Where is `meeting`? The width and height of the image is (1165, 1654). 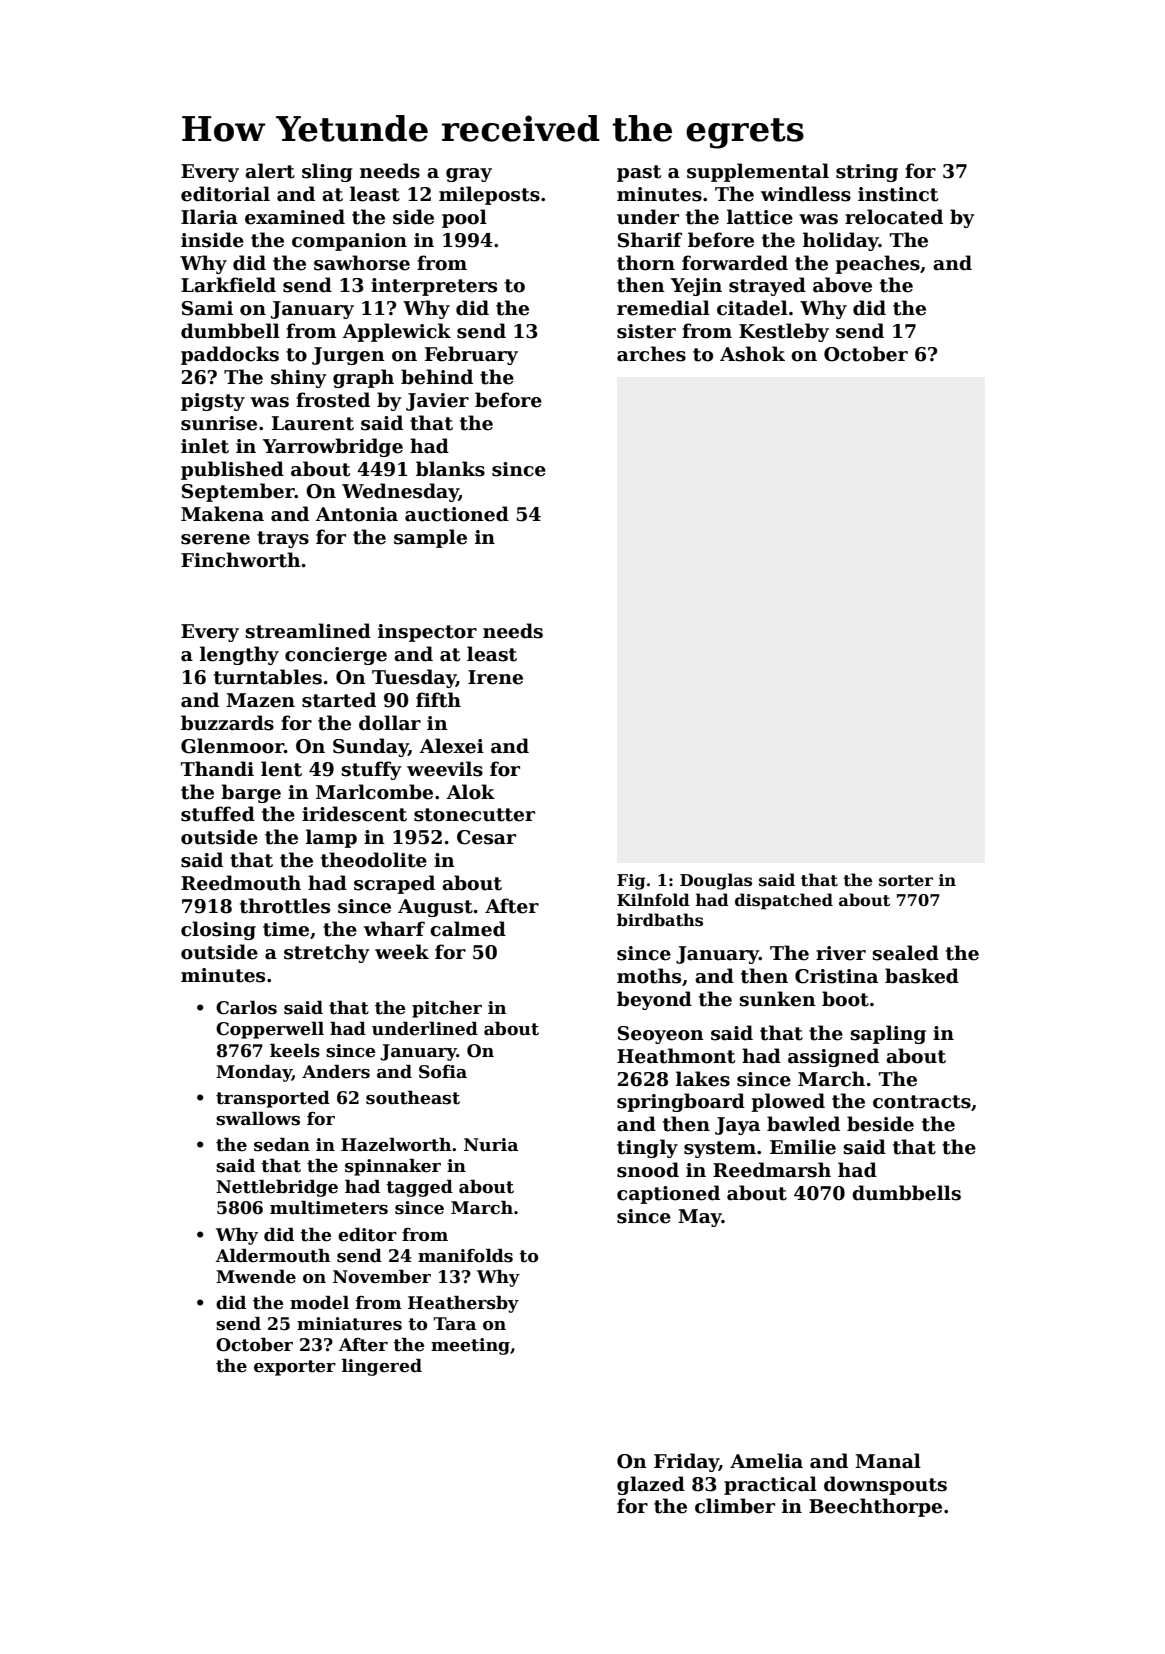
meeting is located at coordinates (470, 1346).
